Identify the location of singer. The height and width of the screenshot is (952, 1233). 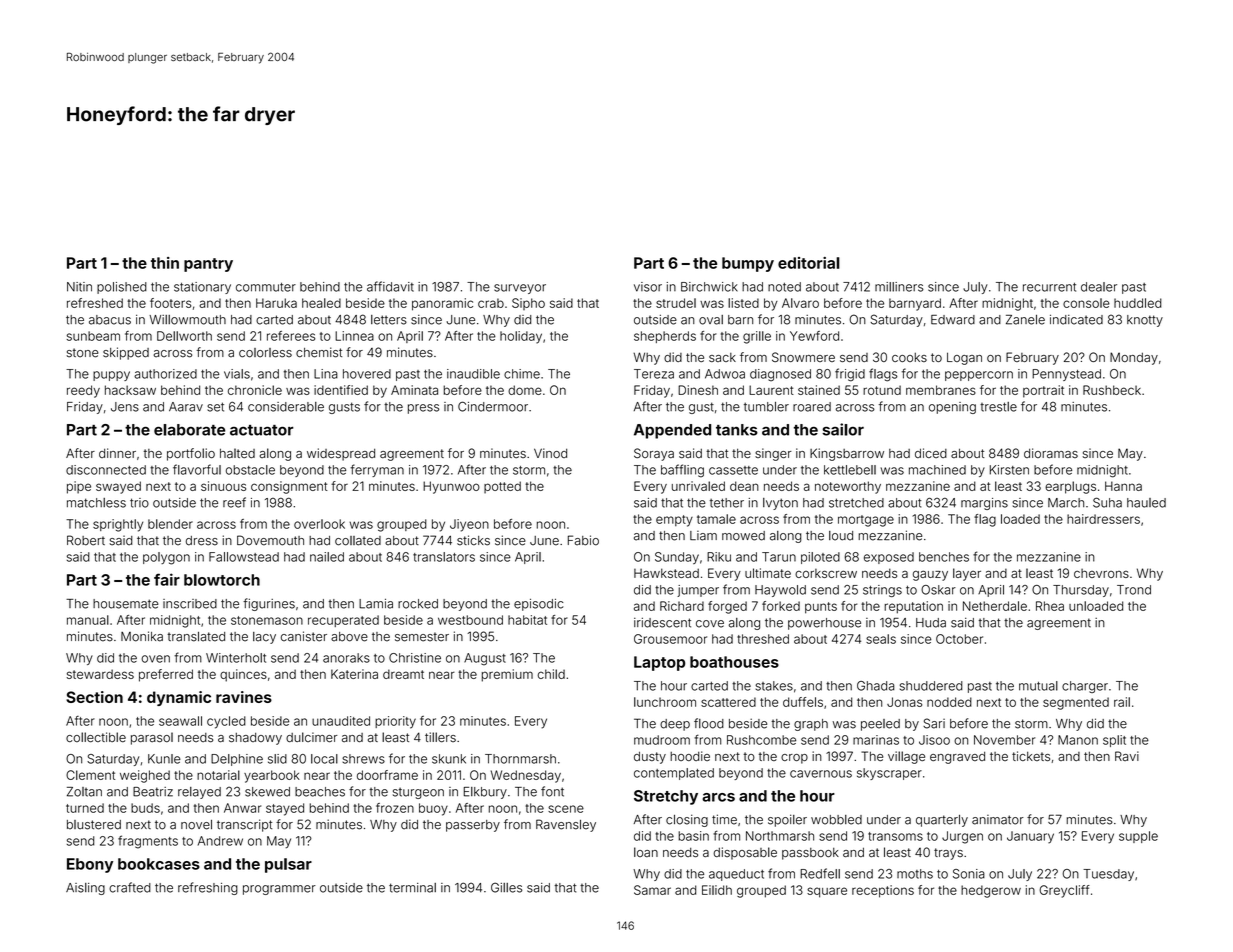
(773, 454).
